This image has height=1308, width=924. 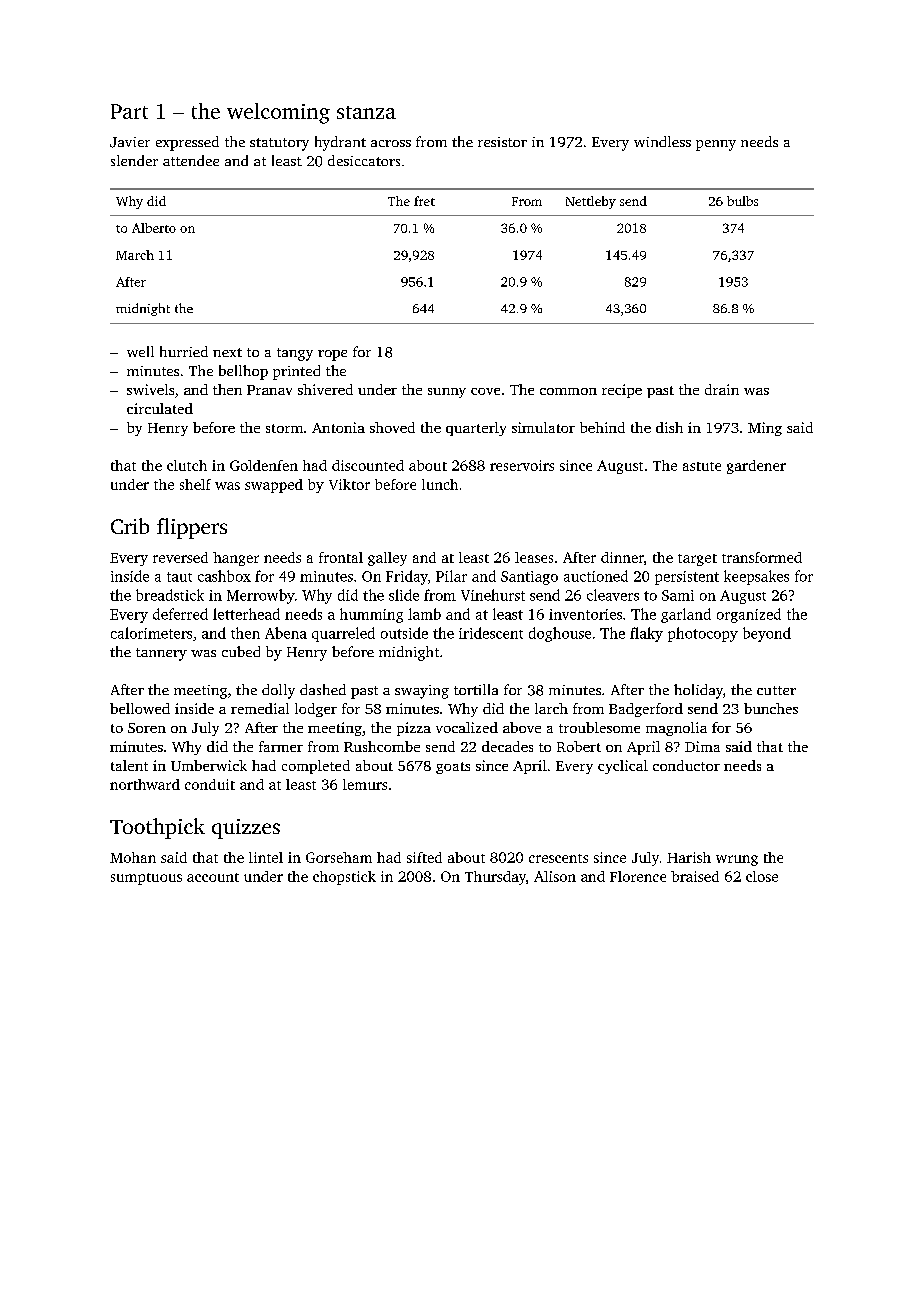 I want to click on pizza, so click(x=414, y=729).
